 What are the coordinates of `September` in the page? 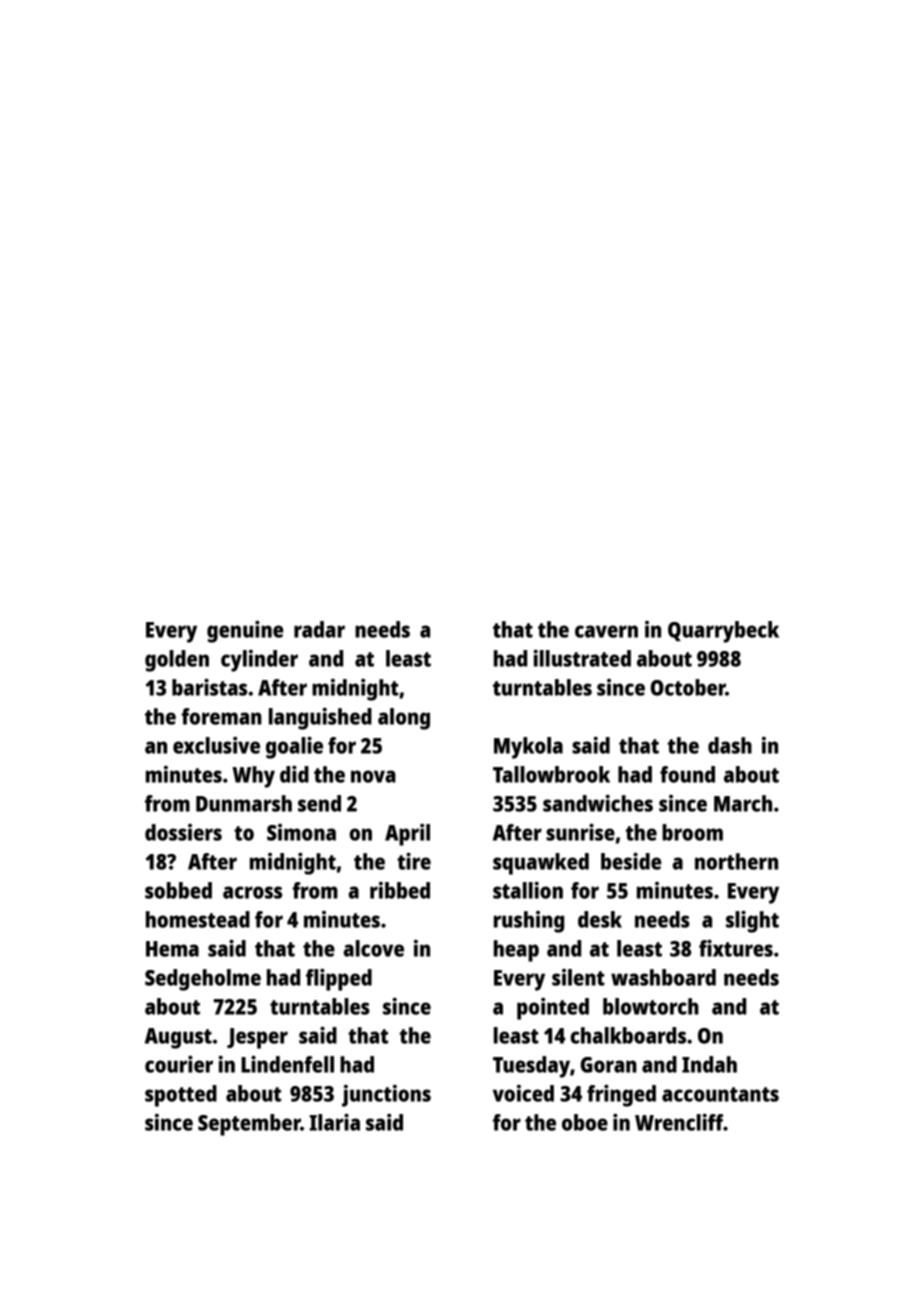 It's located at (249, 1125).
